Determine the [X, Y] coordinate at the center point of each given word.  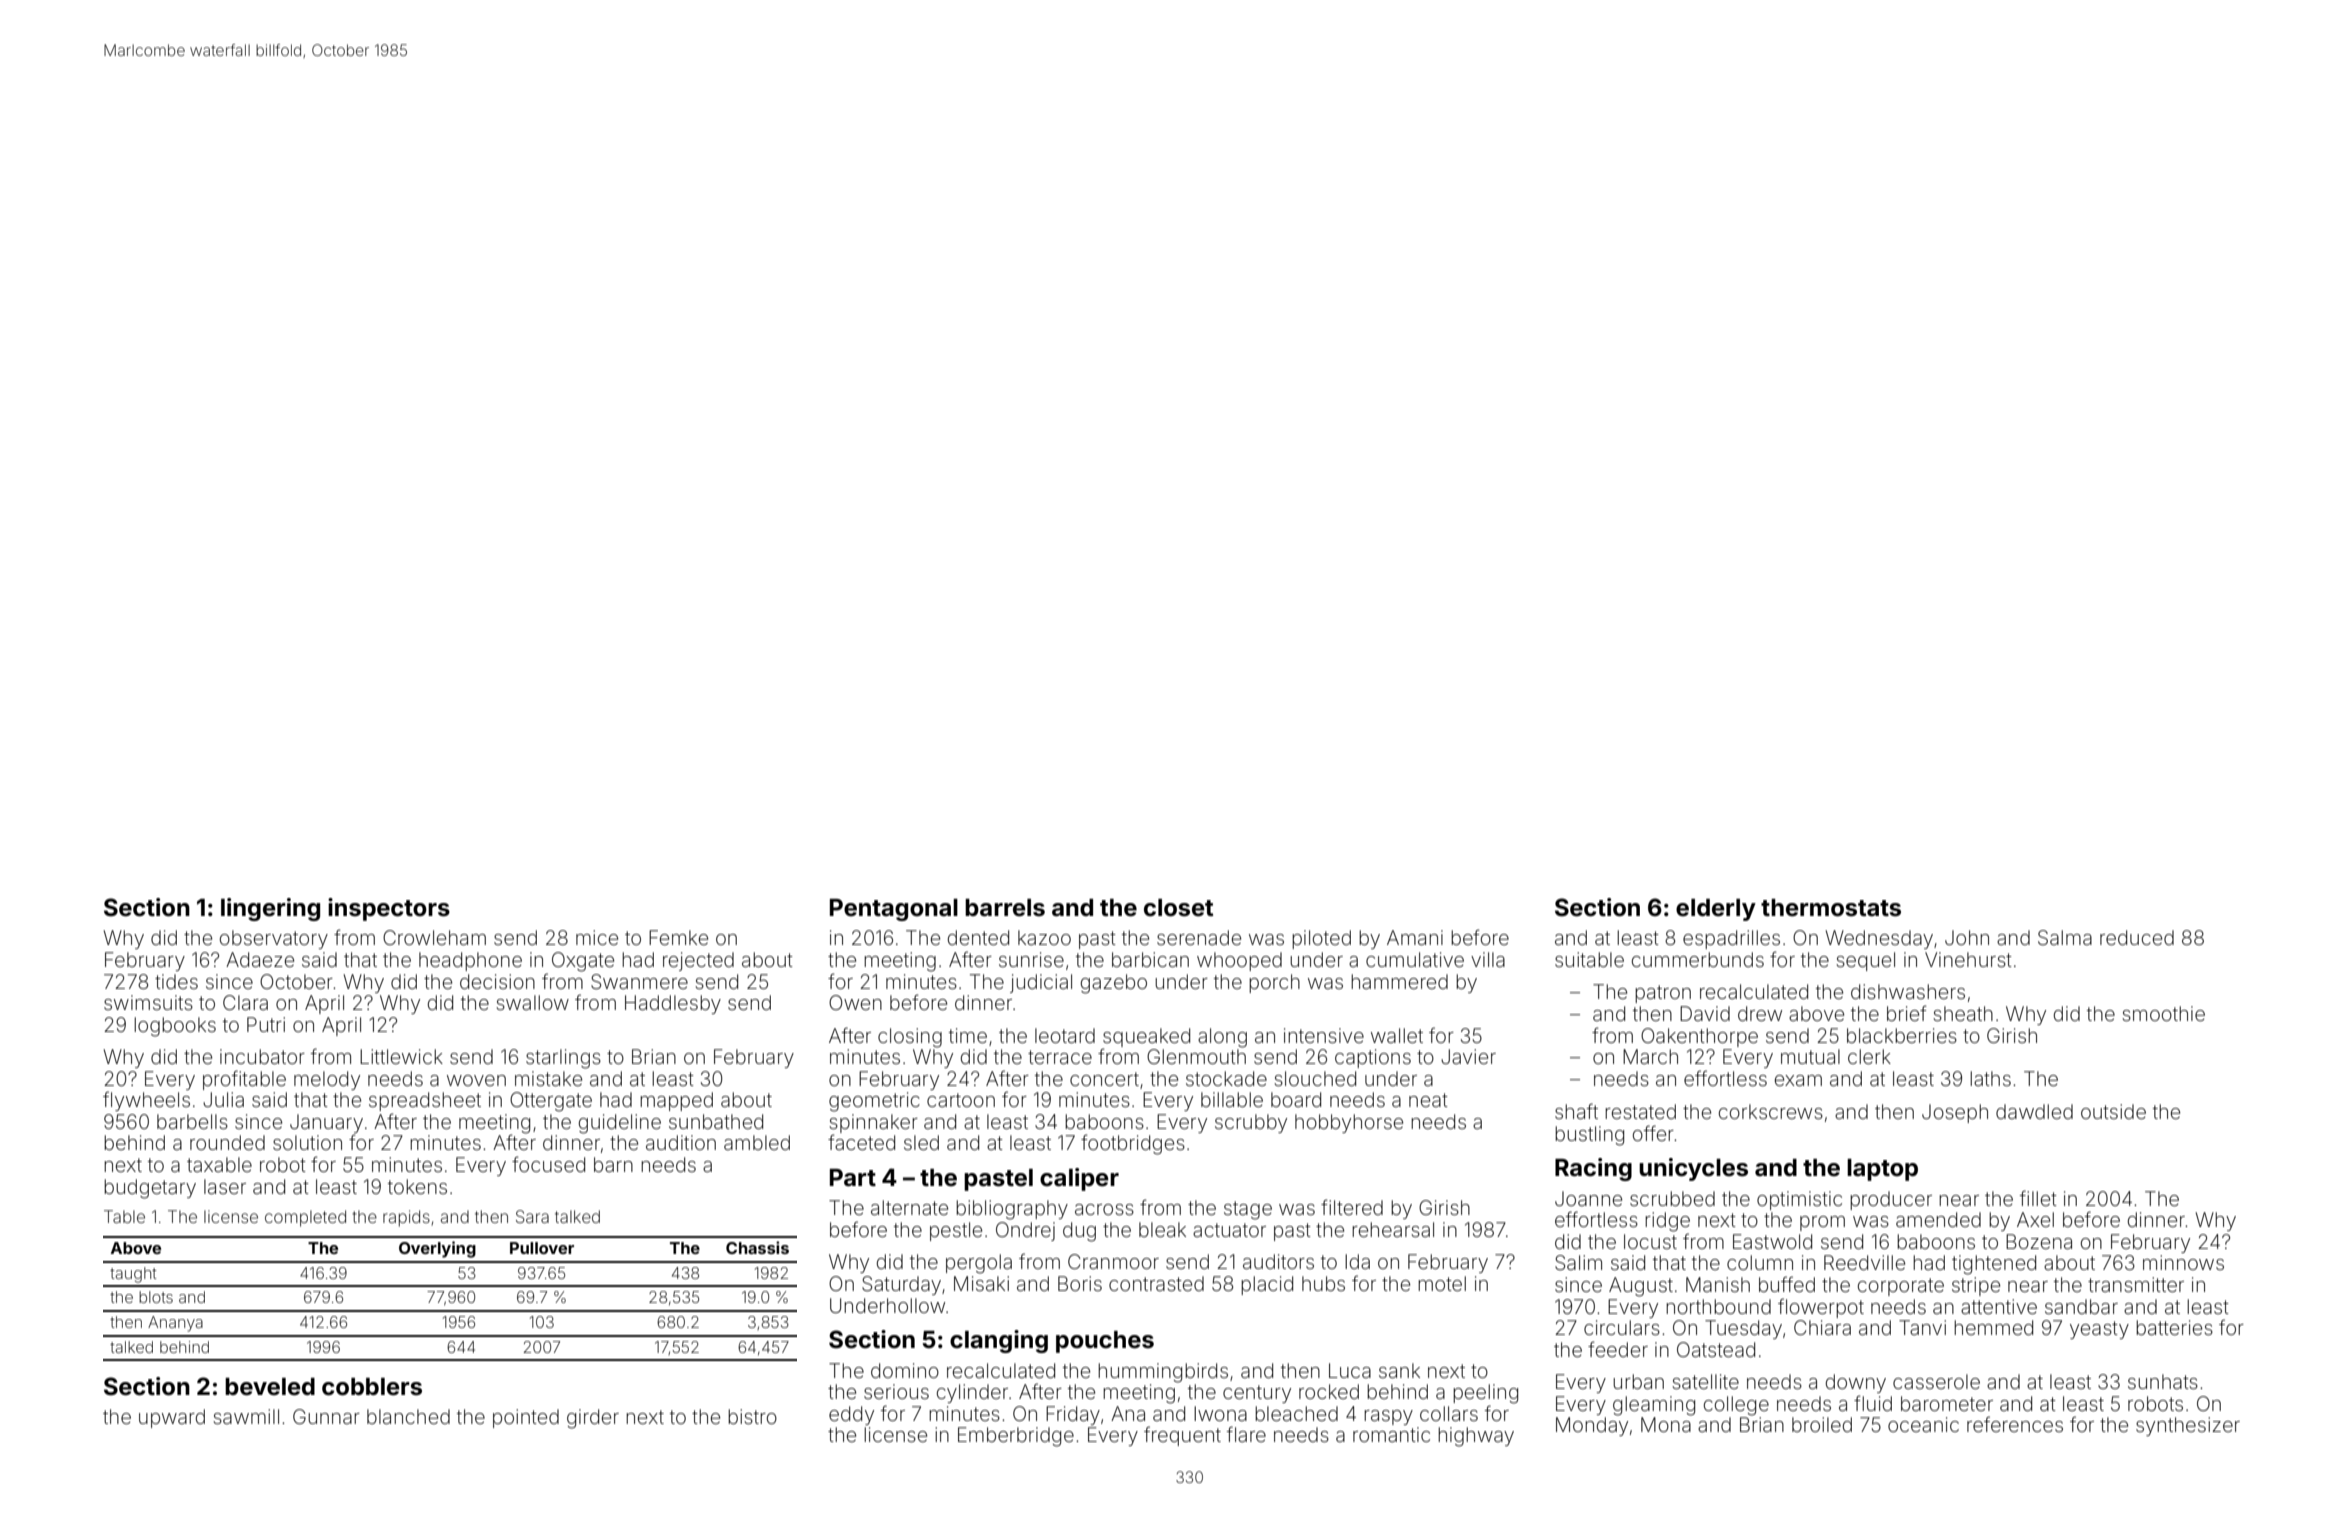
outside [2113, 1111]
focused [548, 1164]
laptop [1882, 1170]
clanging [999, 1341]
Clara [245, 1002]
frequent [1182, 1436]
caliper [1079, 1179]
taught [133, 1275]
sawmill [246, 1416]
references [2015, 1424]
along [1222, 1038]
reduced [2137, 937]
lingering [270, 909]
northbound [1718, 1306]
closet [1178, 908]
